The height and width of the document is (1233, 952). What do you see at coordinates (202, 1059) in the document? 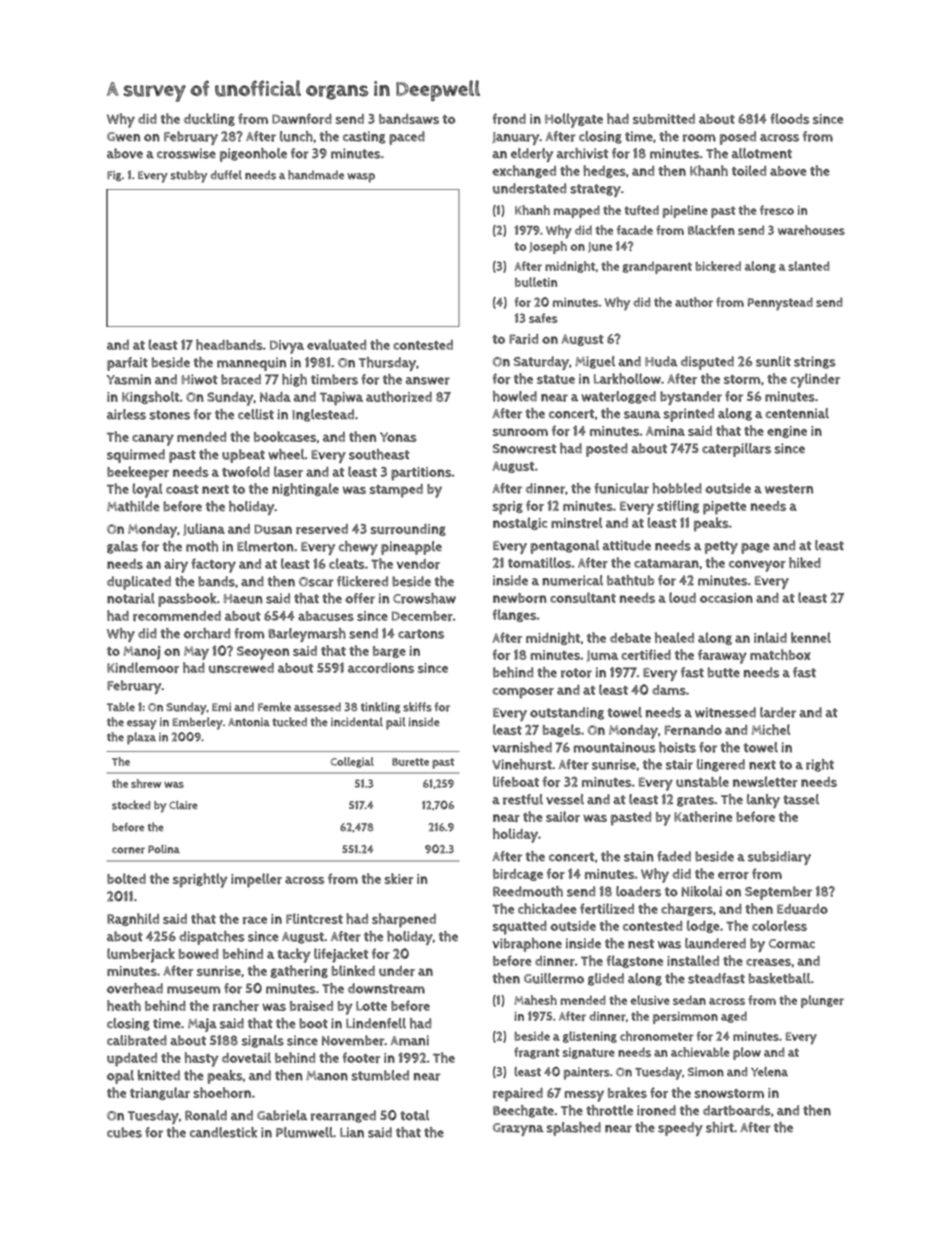
I see `hasty` at bounding box center [202, 1059].
